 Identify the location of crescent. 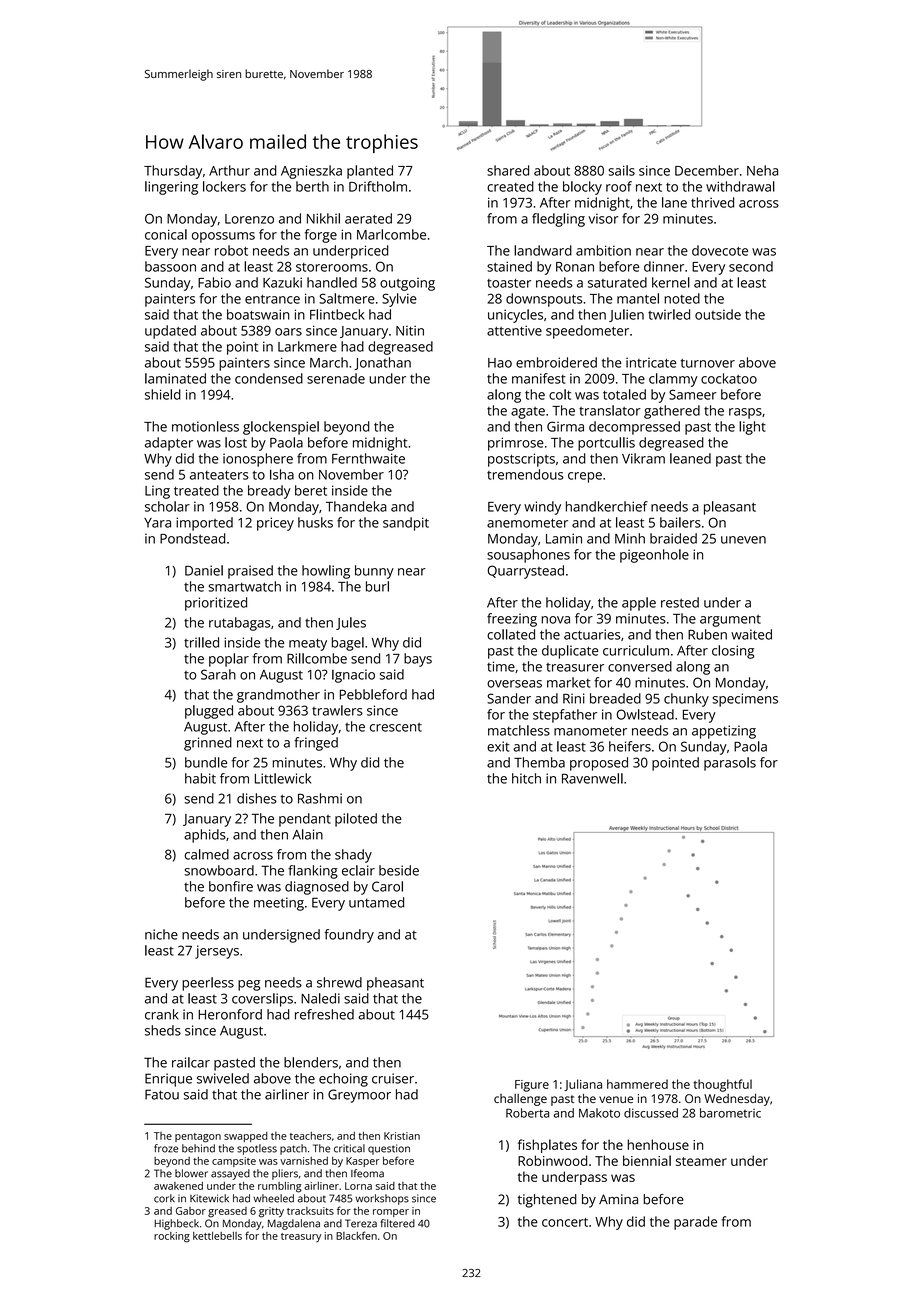
(396, 727).
